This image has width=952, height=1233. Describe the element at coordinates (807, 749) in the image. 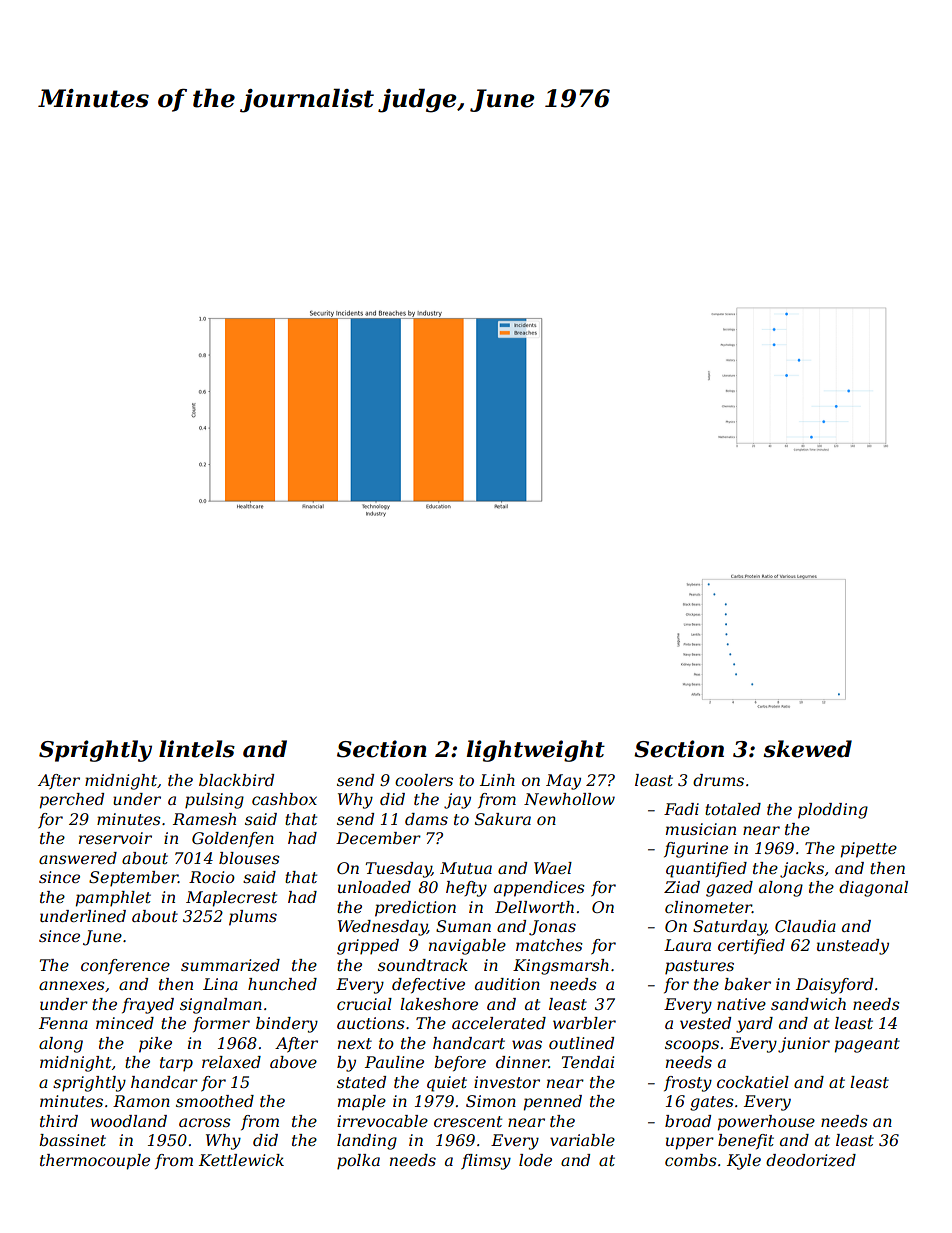

I see `skewed` at that location.
